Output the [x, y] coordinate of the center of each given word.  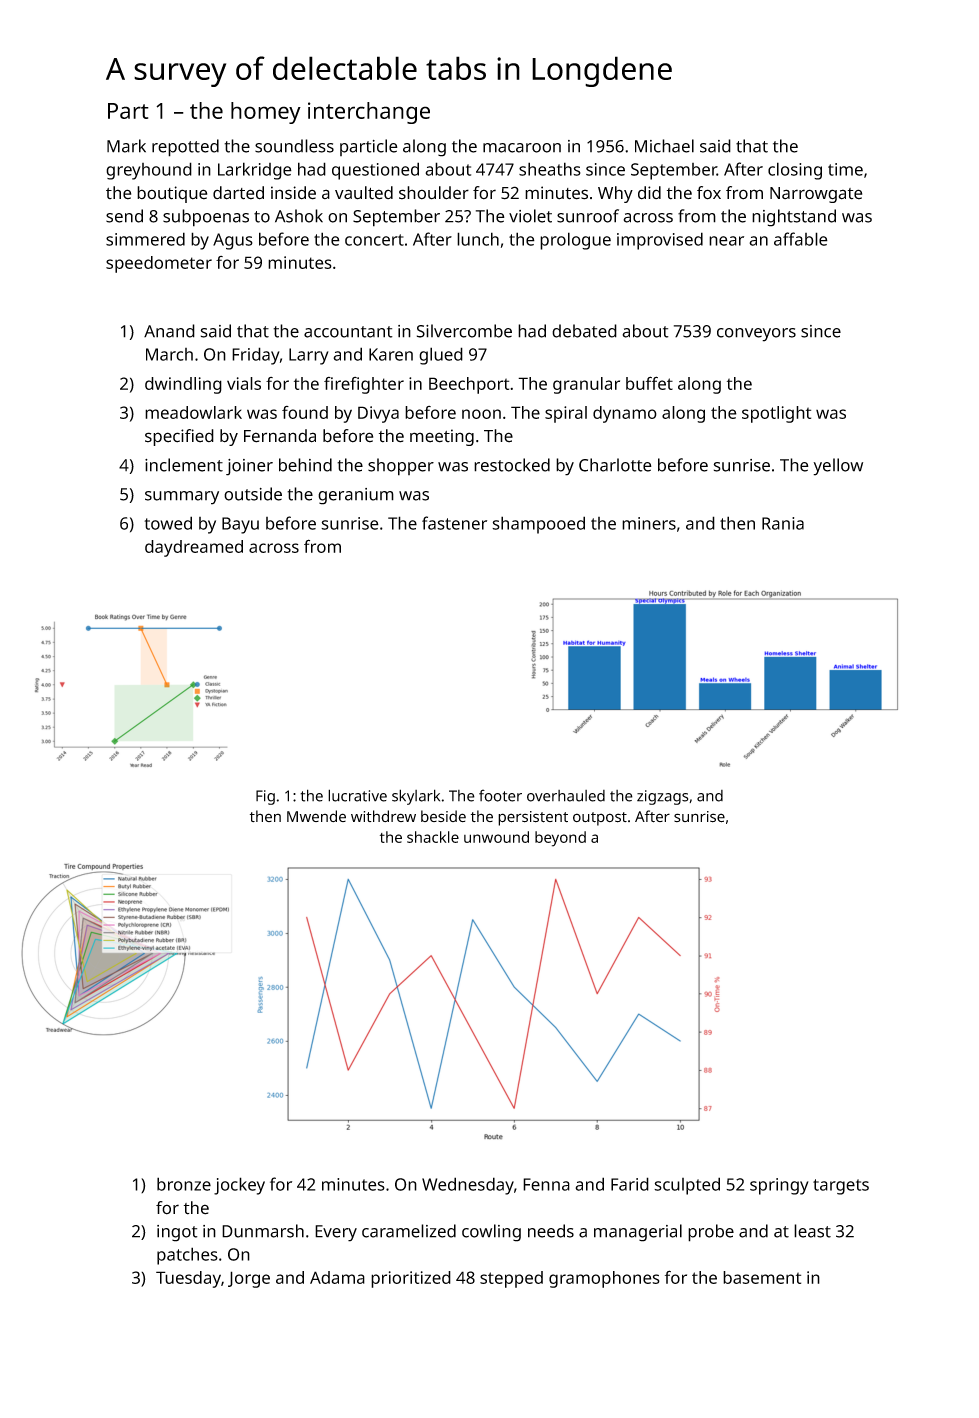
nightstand [794, 218]
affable [801, 239]
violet [530, 216]
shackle [433, 837]
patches [187, 1256]
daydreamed [194, 548]
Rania [783, 523]
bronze [184, 1184]
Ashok [299, 216]
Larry [309, 356]
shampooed [538, 525]
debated [584, 331]
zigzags [662, 797]
